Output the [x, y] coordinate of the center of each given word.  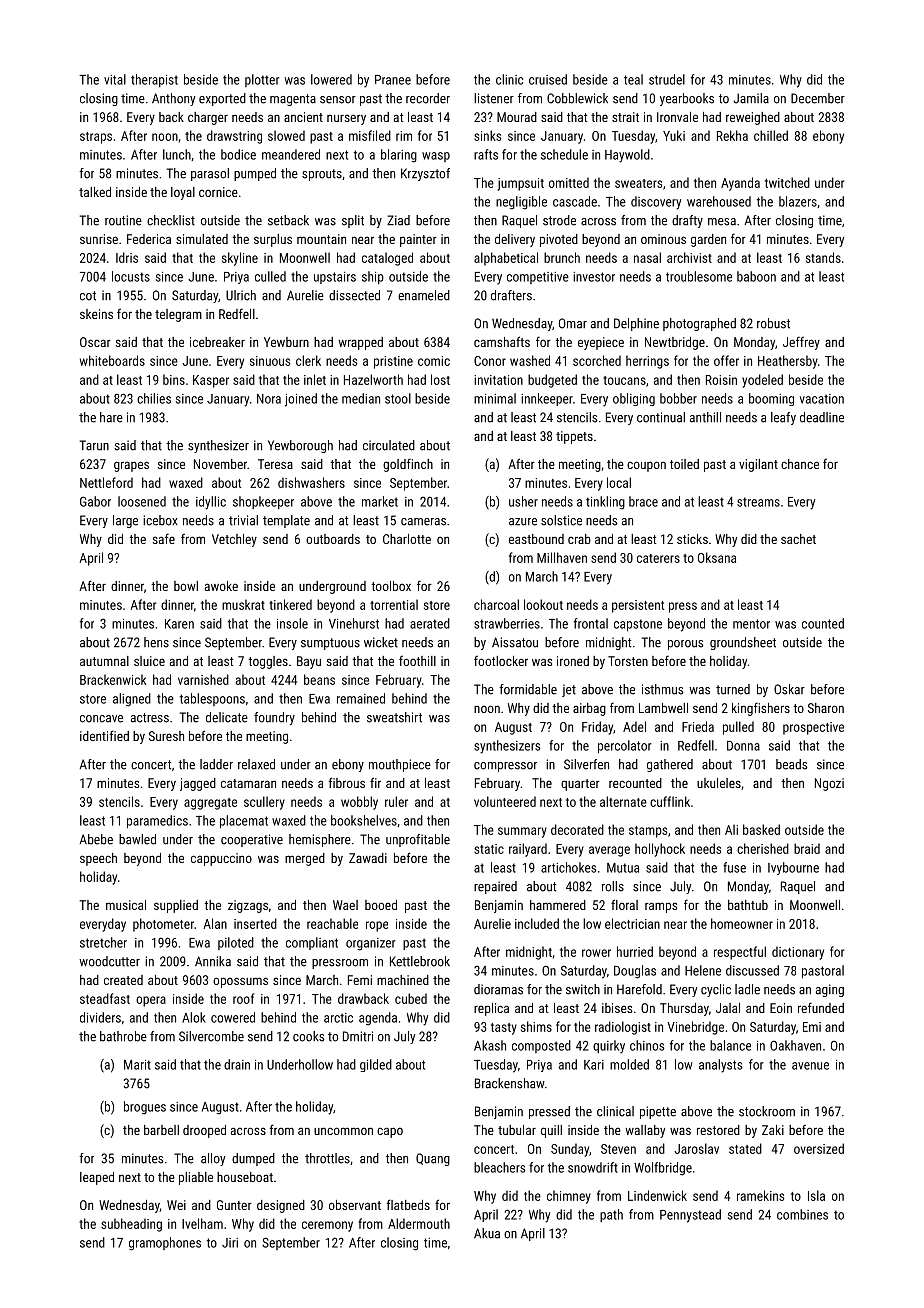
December [818, 98]
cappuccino [221, 859]
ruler [396, 801]
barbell [161, 1130]
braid [807, 848]
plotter [262, 80]
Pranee [393, 80]
